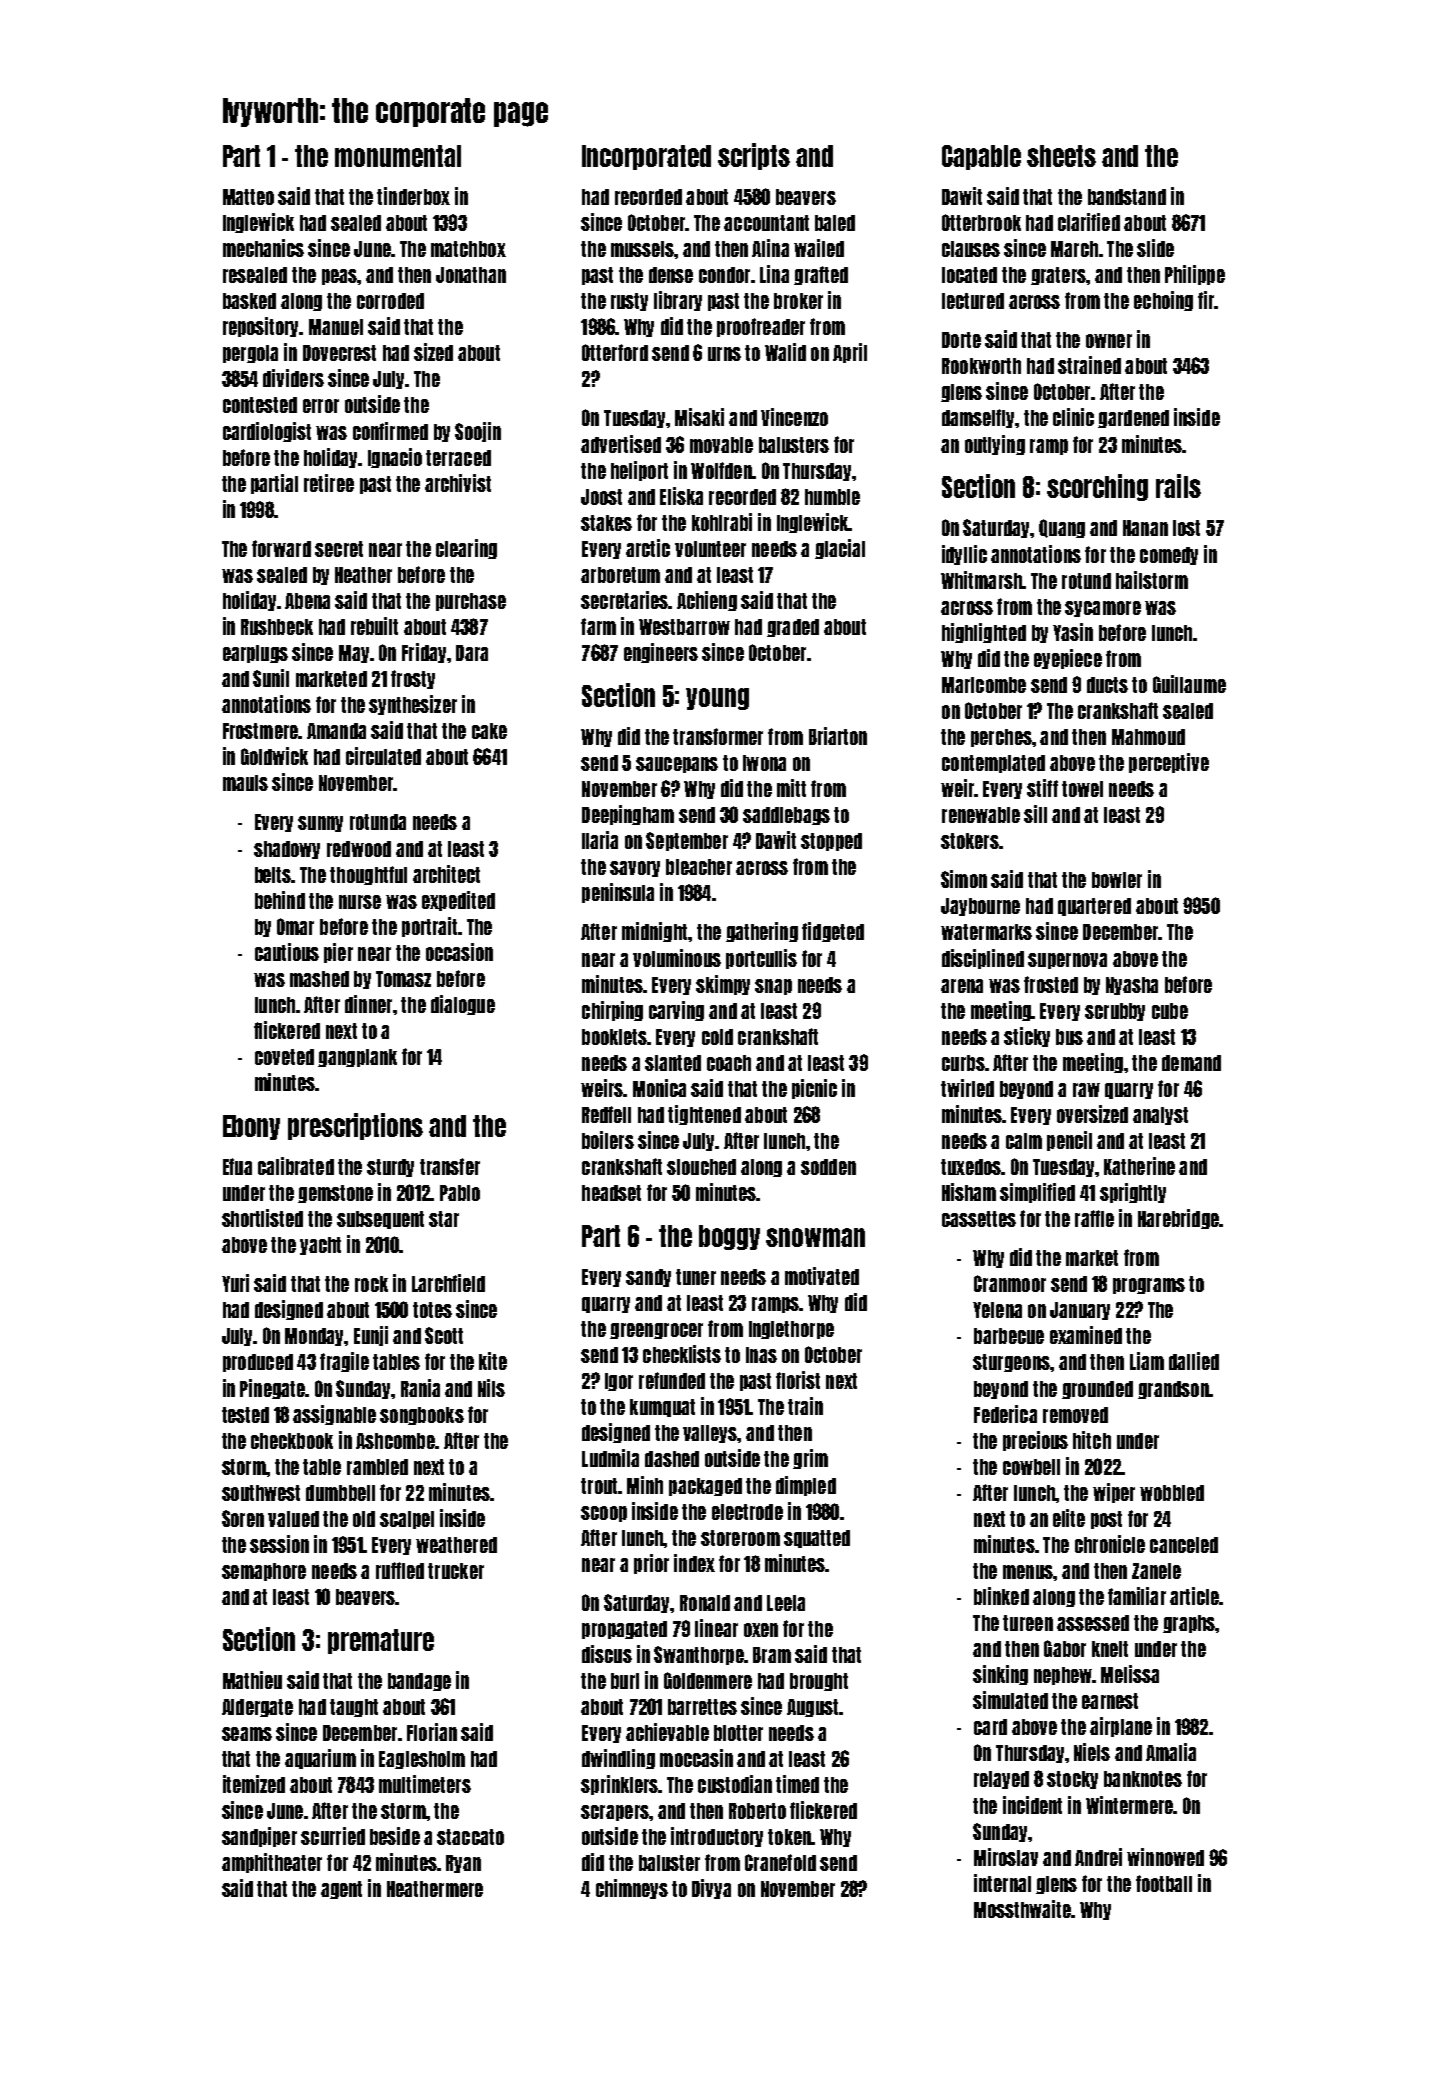 This screenshot has width=1450, height=2100. Describe the element at coordinates (814, 1089) in the screenshot. I see `picnic` at that location.
